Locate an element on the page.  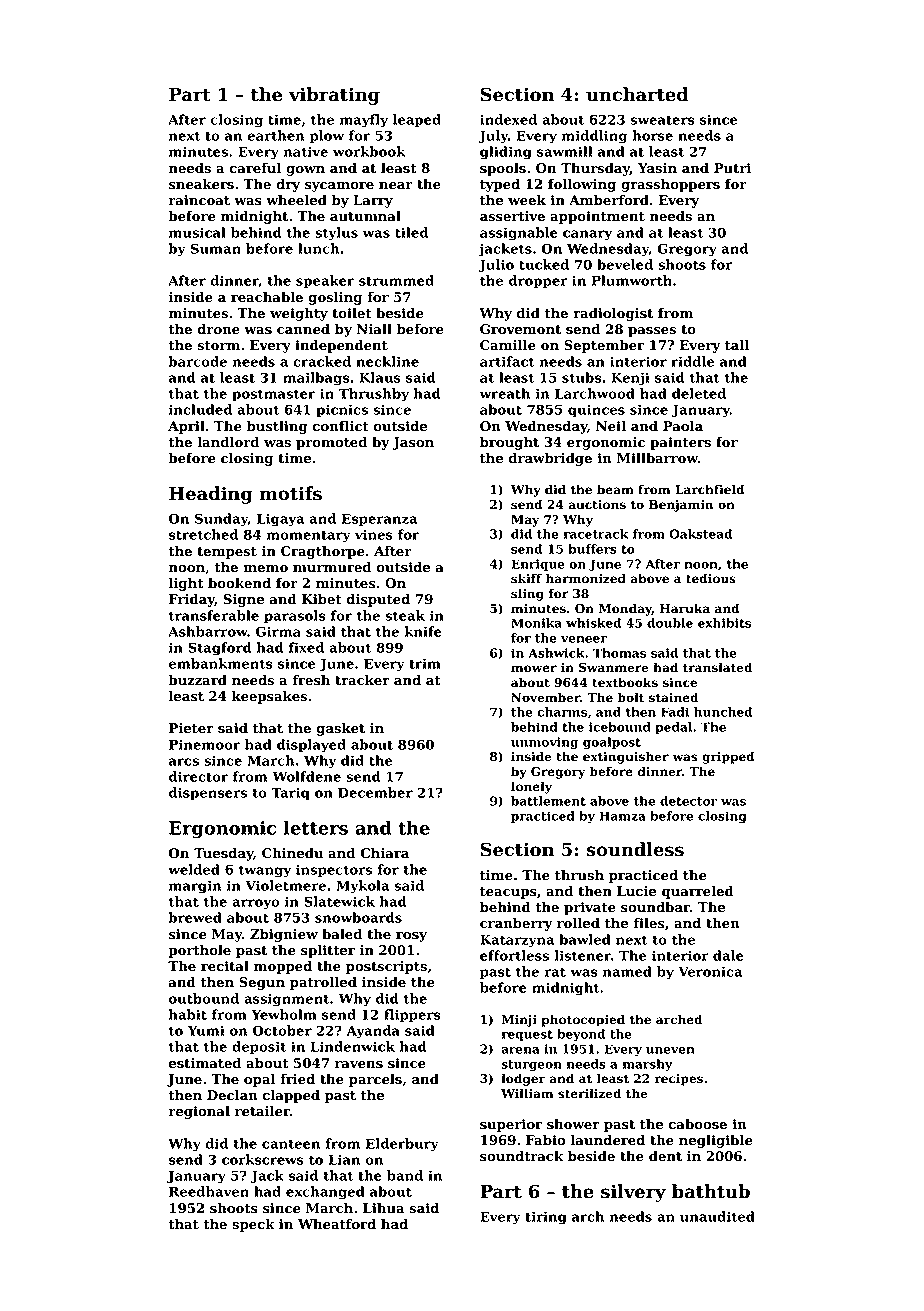
reachable is located at coordinates (267, 297).
